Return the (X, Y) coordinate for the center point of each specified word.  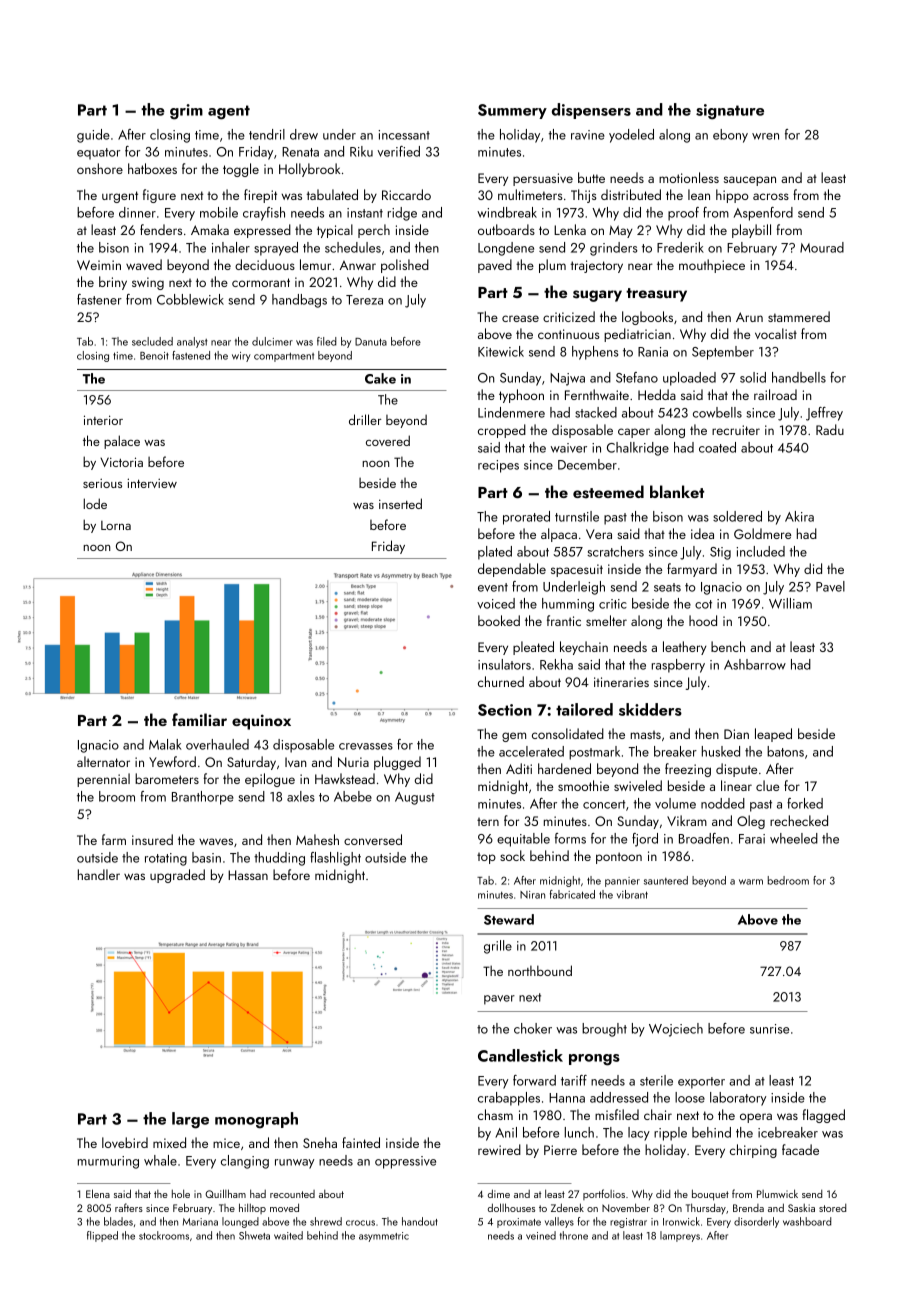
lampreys (680, 1236)
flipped (102, 1236)
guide (93, 136)
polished (405, 266)
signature (730, 112)
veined (541, 1235)
